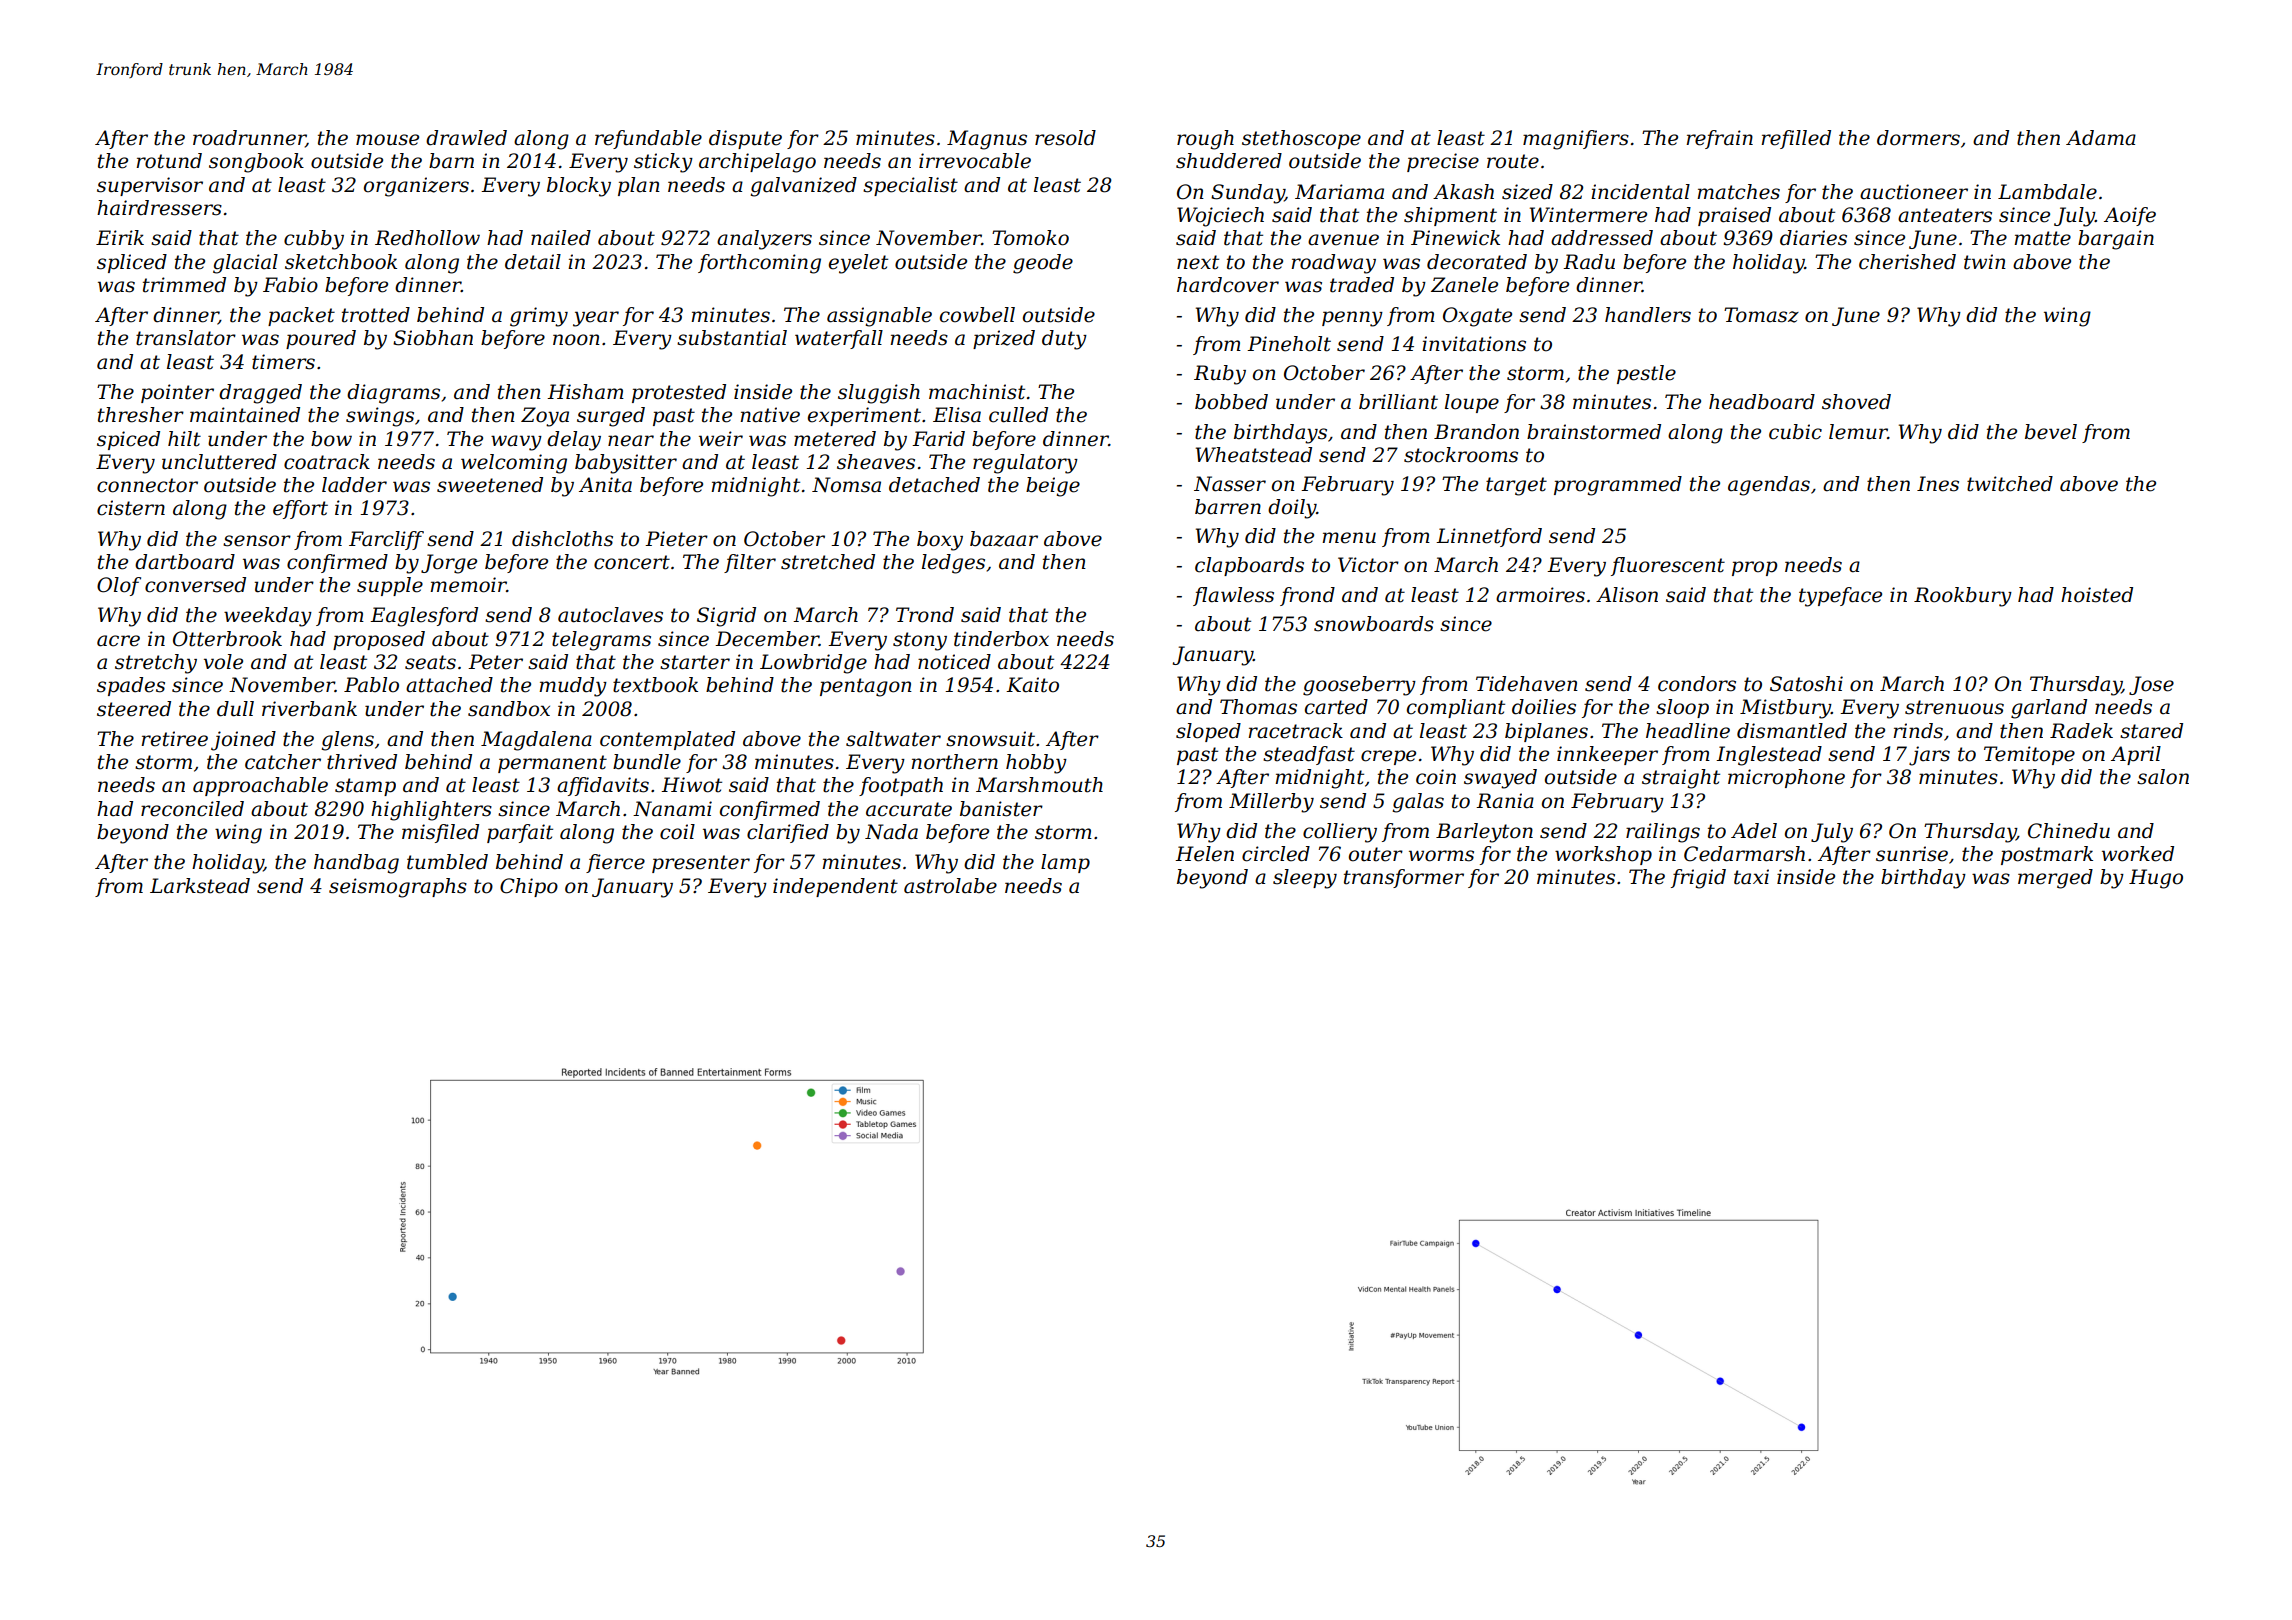 The height and width of the screenshot is (1620, 2292). What do you see at coordinates (1018, 415) in the screenshot?
I see `culled` at bounding box center [1018, 415].
